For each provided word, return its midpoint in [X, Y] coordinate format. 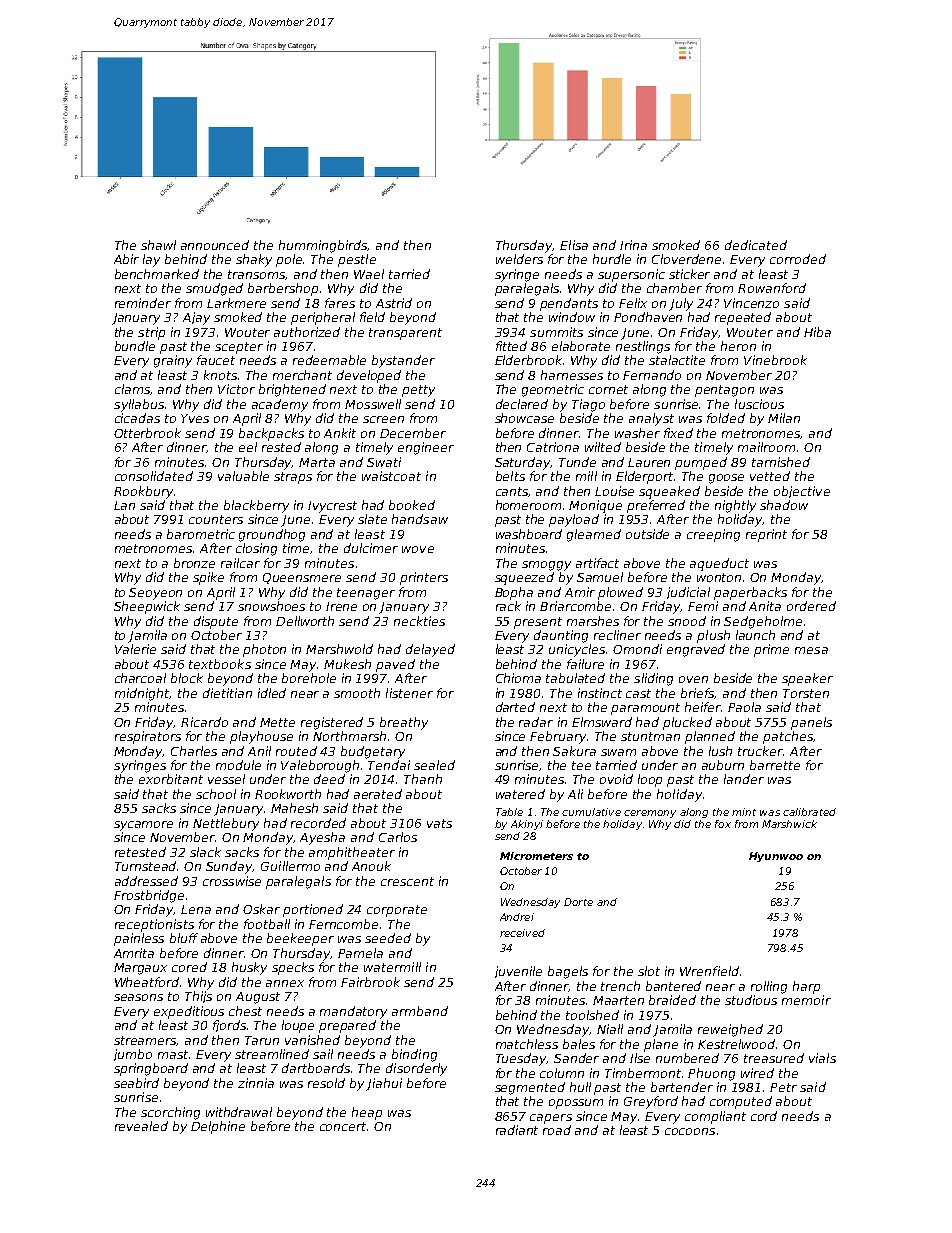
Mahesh [294, 808]
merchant [302, 375]
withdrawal [239, 1112]
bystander [403, 361]
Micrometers [536, 856]
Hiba [817, 332]
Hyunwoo [776, 857]
